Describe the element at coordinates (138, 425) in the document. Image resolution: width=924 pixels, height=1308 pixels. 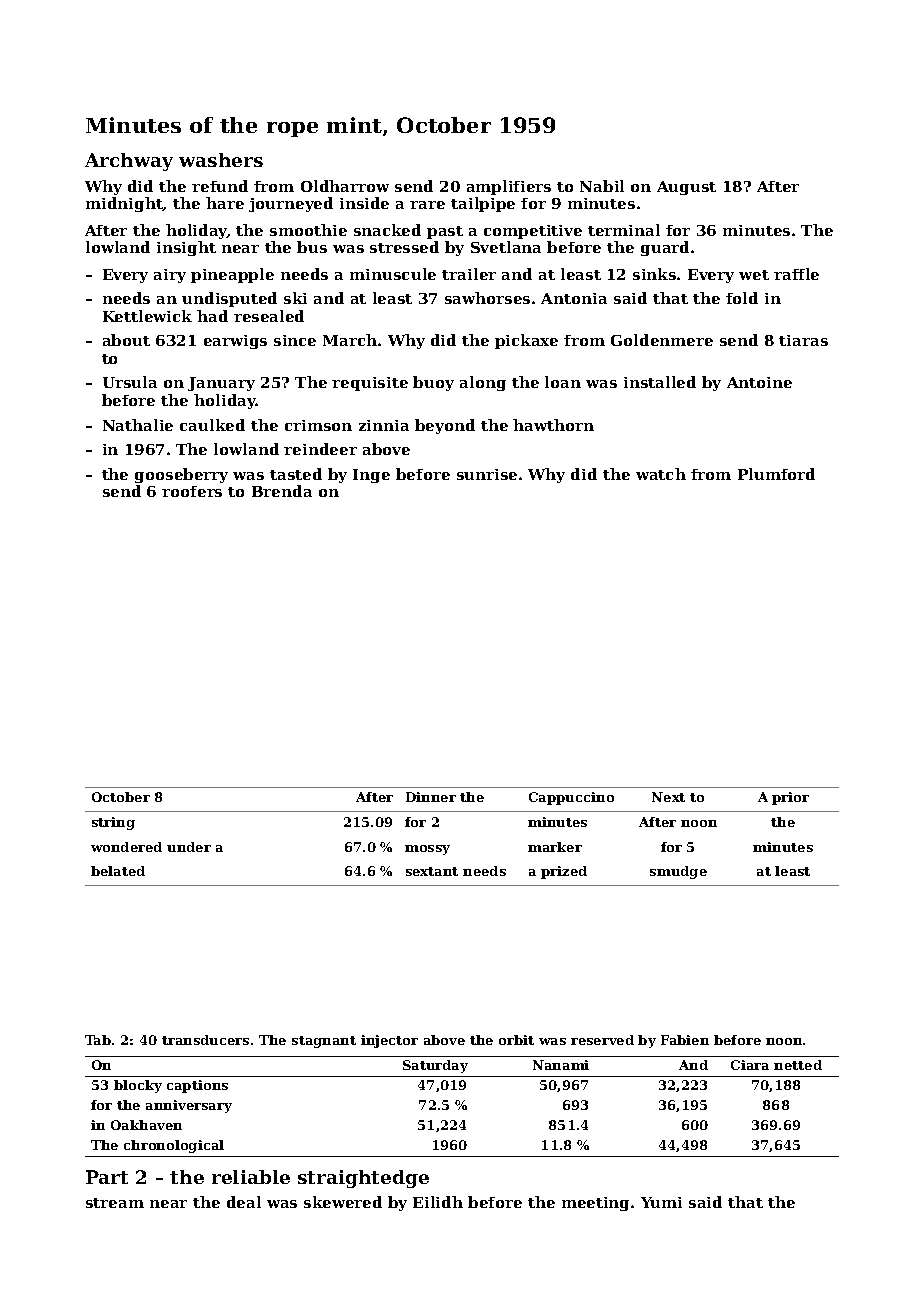
I see `Nathalie` at that location.
